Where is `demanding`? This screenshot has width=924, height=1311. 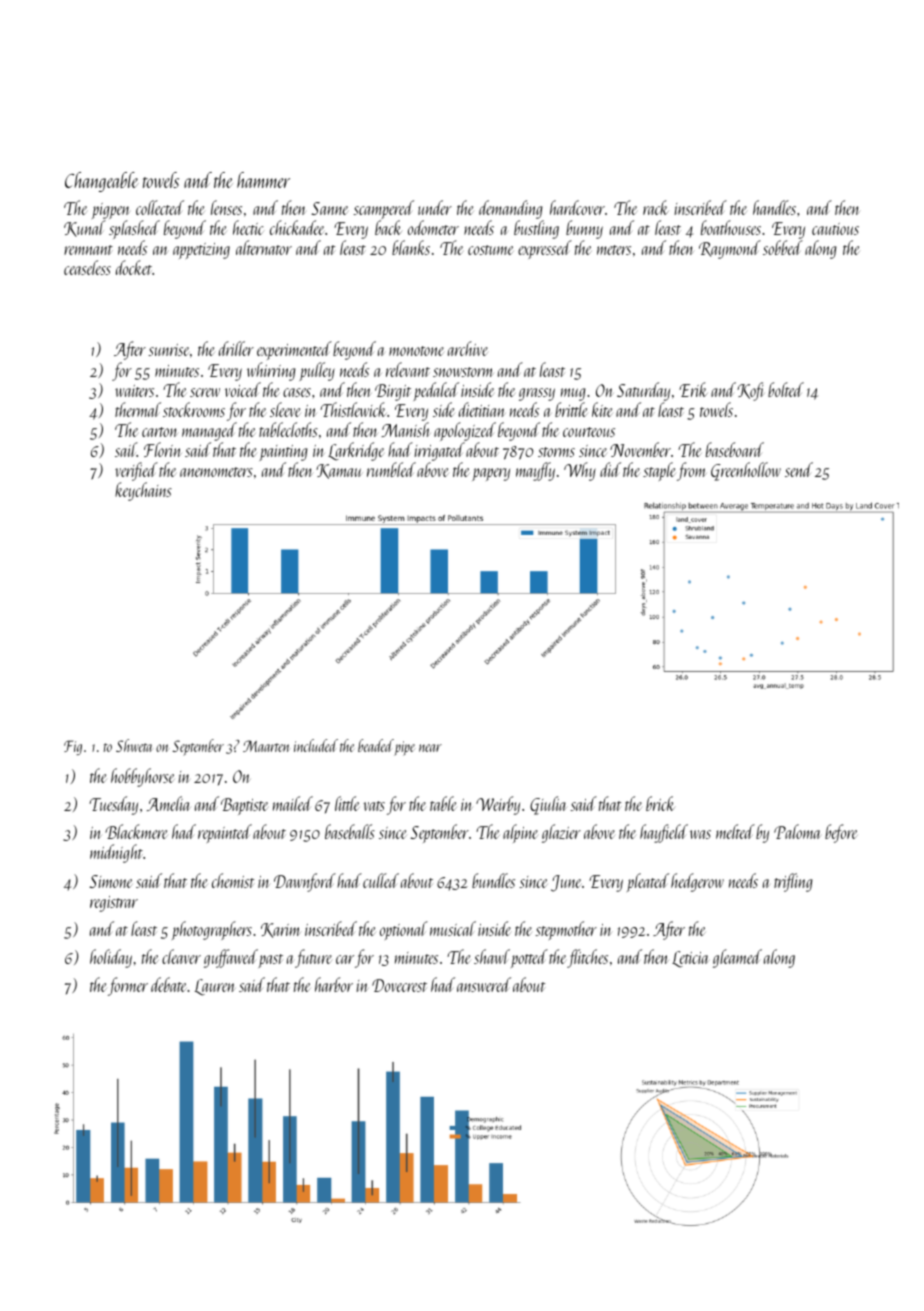 demanding is located at coordinates (511, 209).
